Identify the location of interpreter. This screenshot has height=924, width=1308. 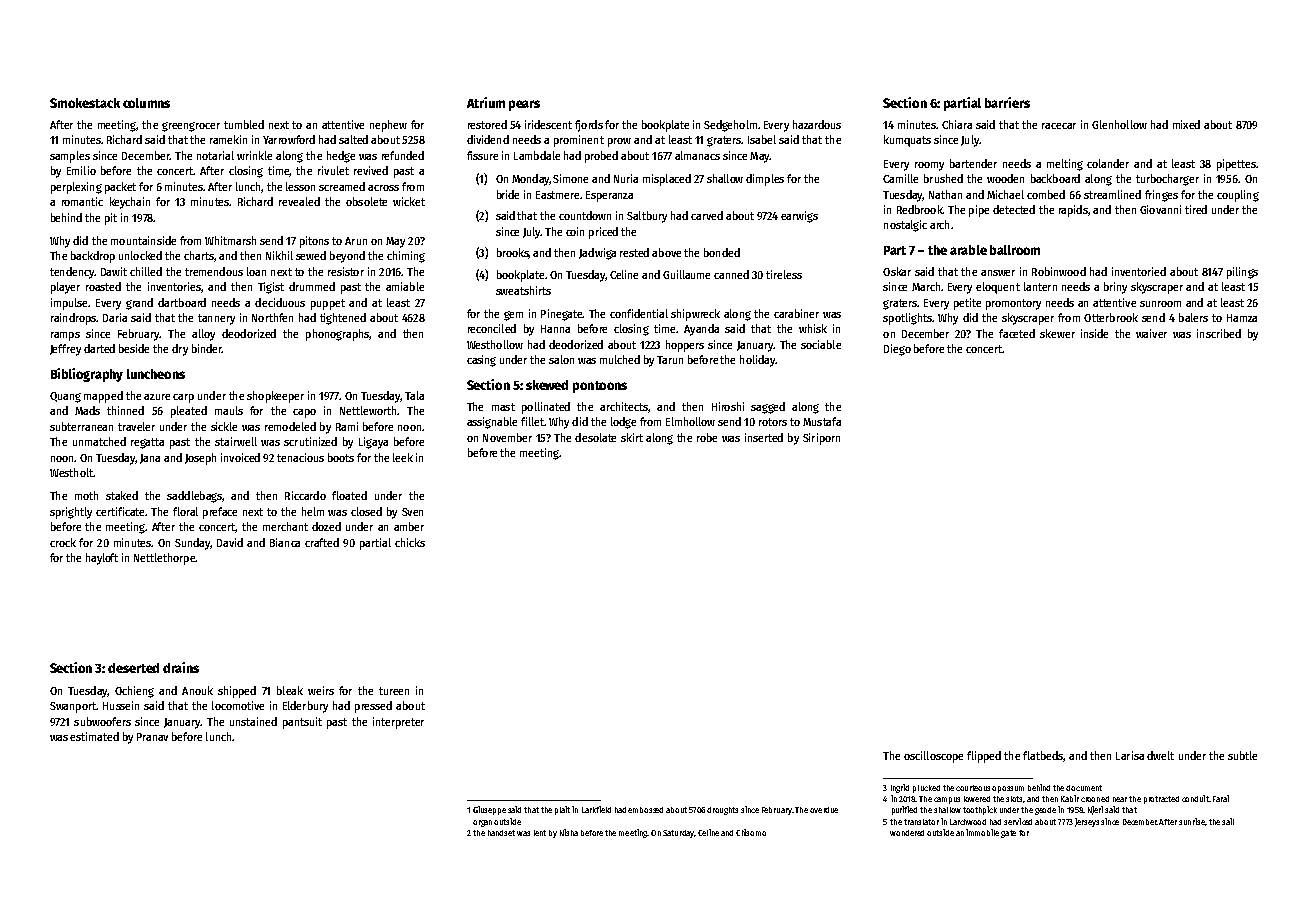
(398, 723).
